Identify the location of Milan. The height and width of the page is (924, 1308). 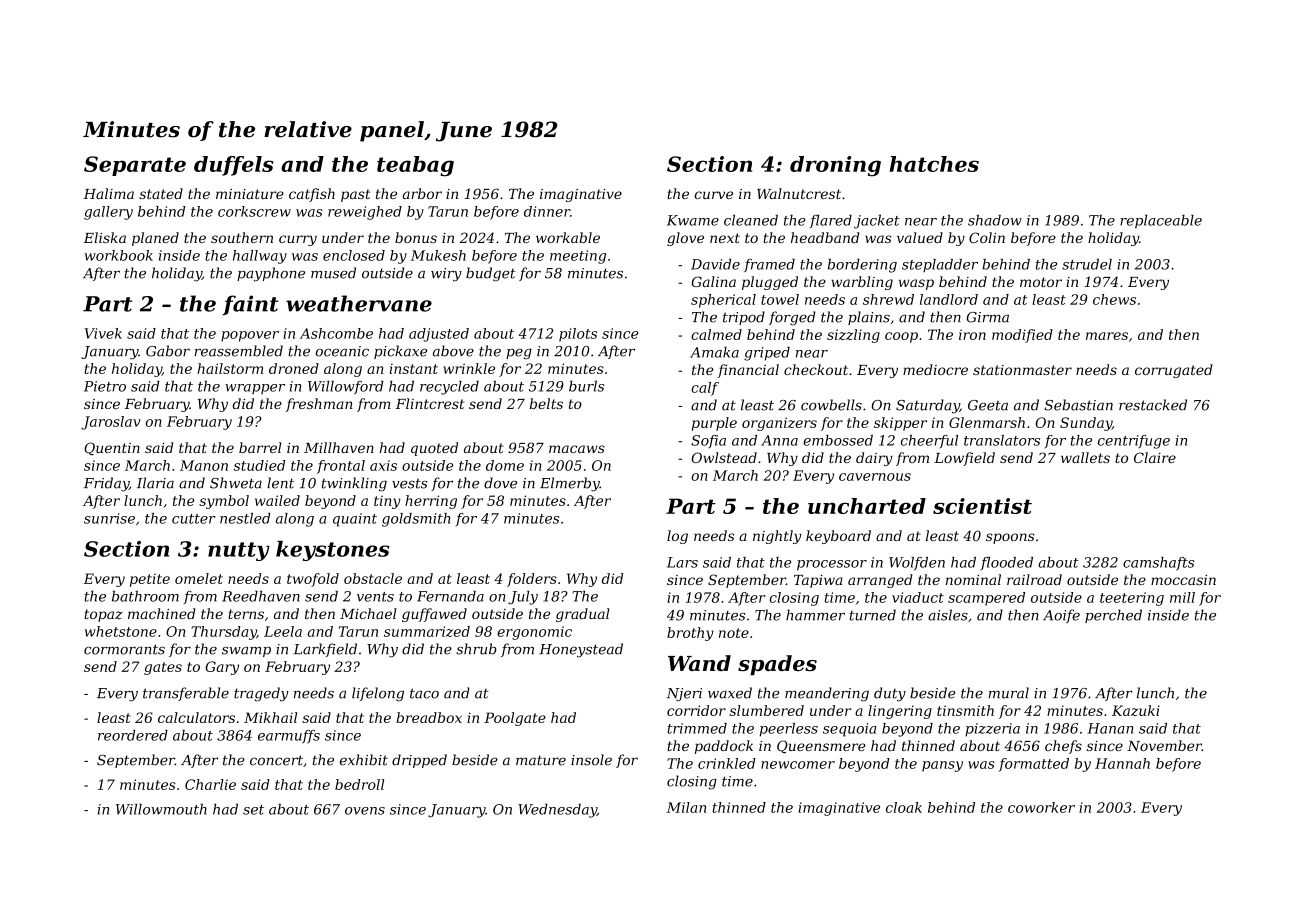
(686, 807).
